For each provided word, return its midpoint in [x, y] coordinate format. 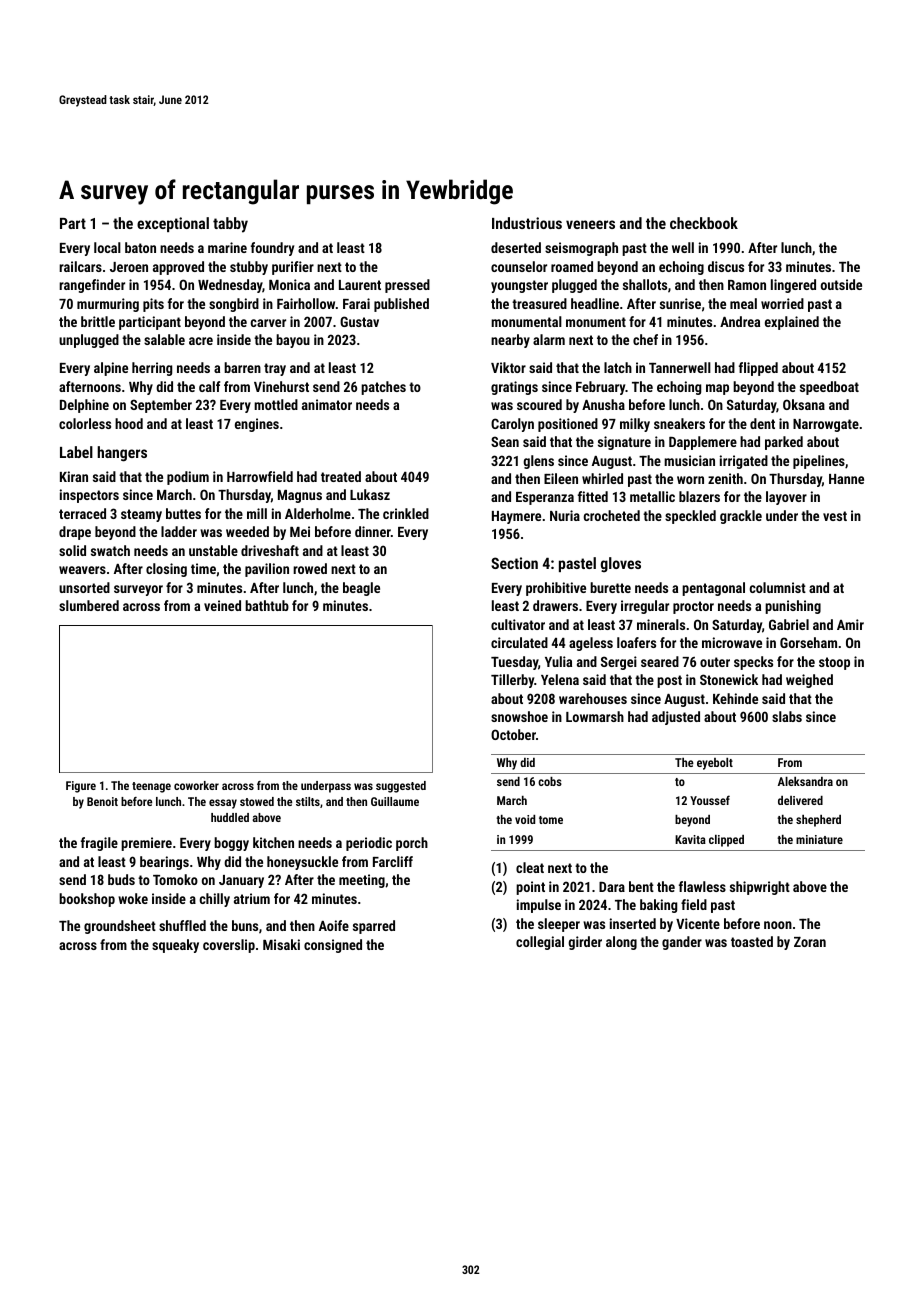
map [717, 389]
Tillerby [512, 681]
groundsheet [120, 927]
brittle [98, 321]
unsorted [84, 587]
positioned [568, 425]
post [669, 681]
